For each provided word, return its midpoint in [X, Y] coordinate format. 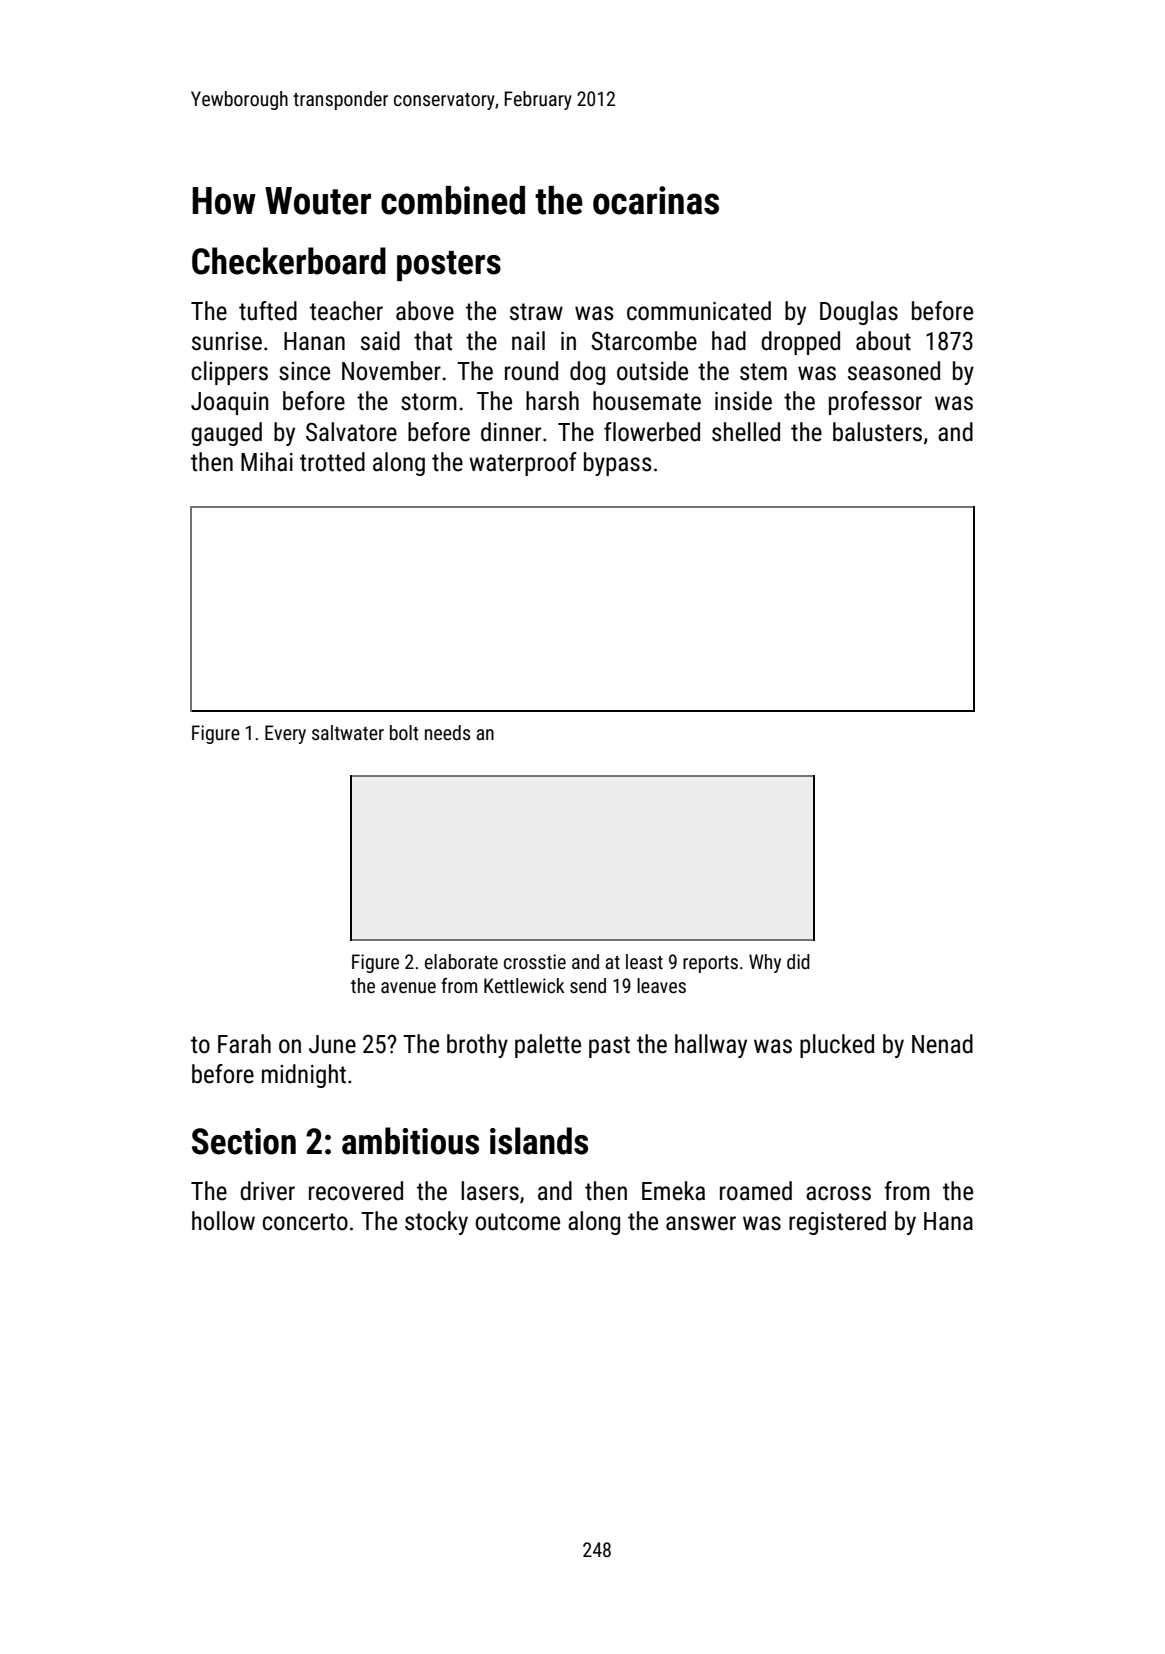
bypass [618, 464]
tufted [268, 311]
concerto [305, 1222]
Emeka [673, 1191]
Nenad [942, 1044]
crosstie [535, 961]
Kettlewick [524, 985]
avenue [408, 987]
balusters [877, 432]
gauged [227, 434]
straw [536, 312]
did [798, 961]
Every [285, 734]
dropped [800, 343]
